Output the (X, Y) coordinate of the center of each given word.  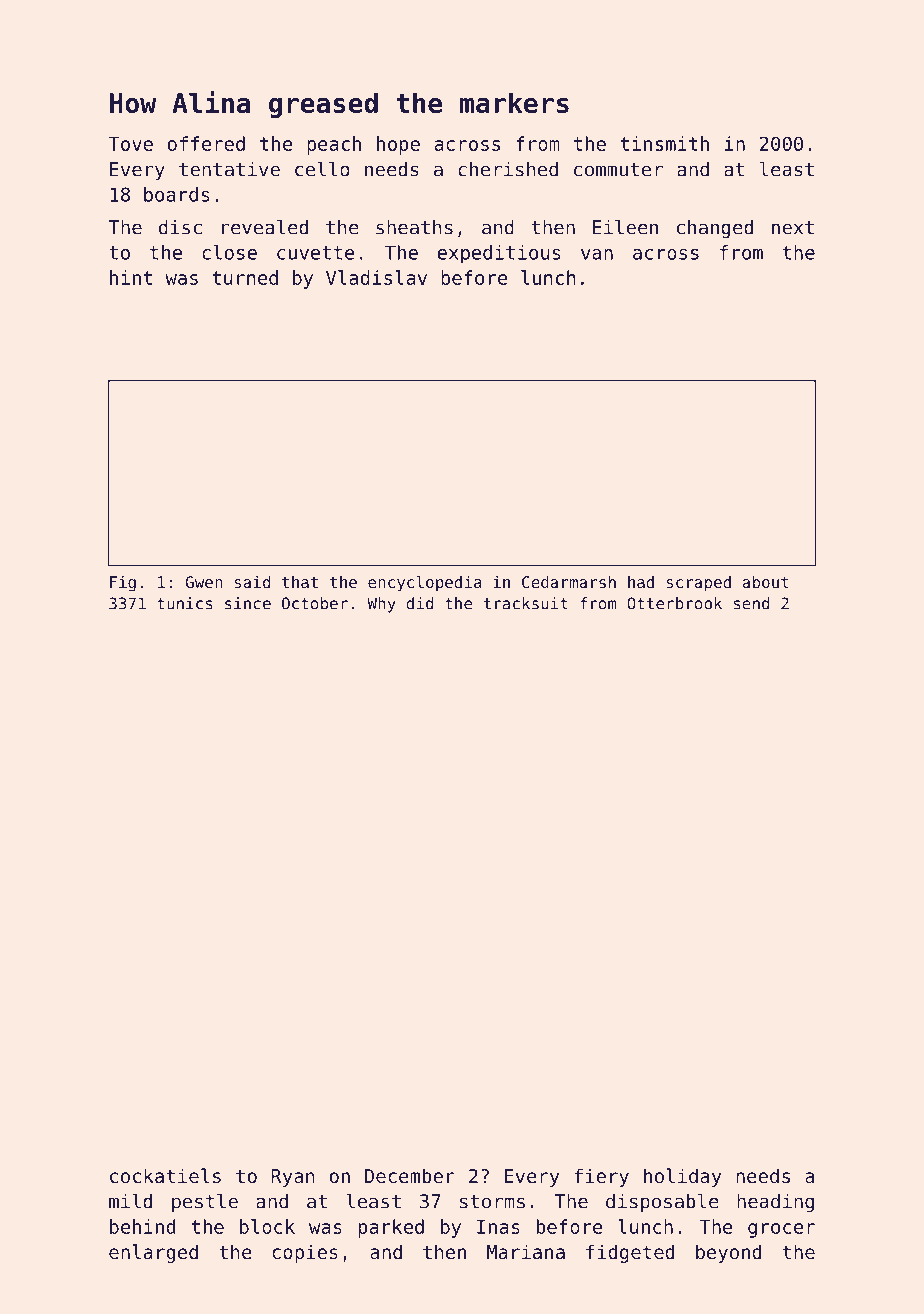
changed (715, 229)
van (597, 254)
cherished (508, 169)
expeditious (499, 254)
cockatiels (165, 1175)
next (793, 228)
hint (131, 277)
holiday (682, 1177)
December (410, 1175)
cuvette (316, 253)
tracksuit (526, 603)
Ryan (293, 1178)
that (300, 582)
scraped (698, 584)
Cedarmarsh (569, 582)
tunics (184, 603)
